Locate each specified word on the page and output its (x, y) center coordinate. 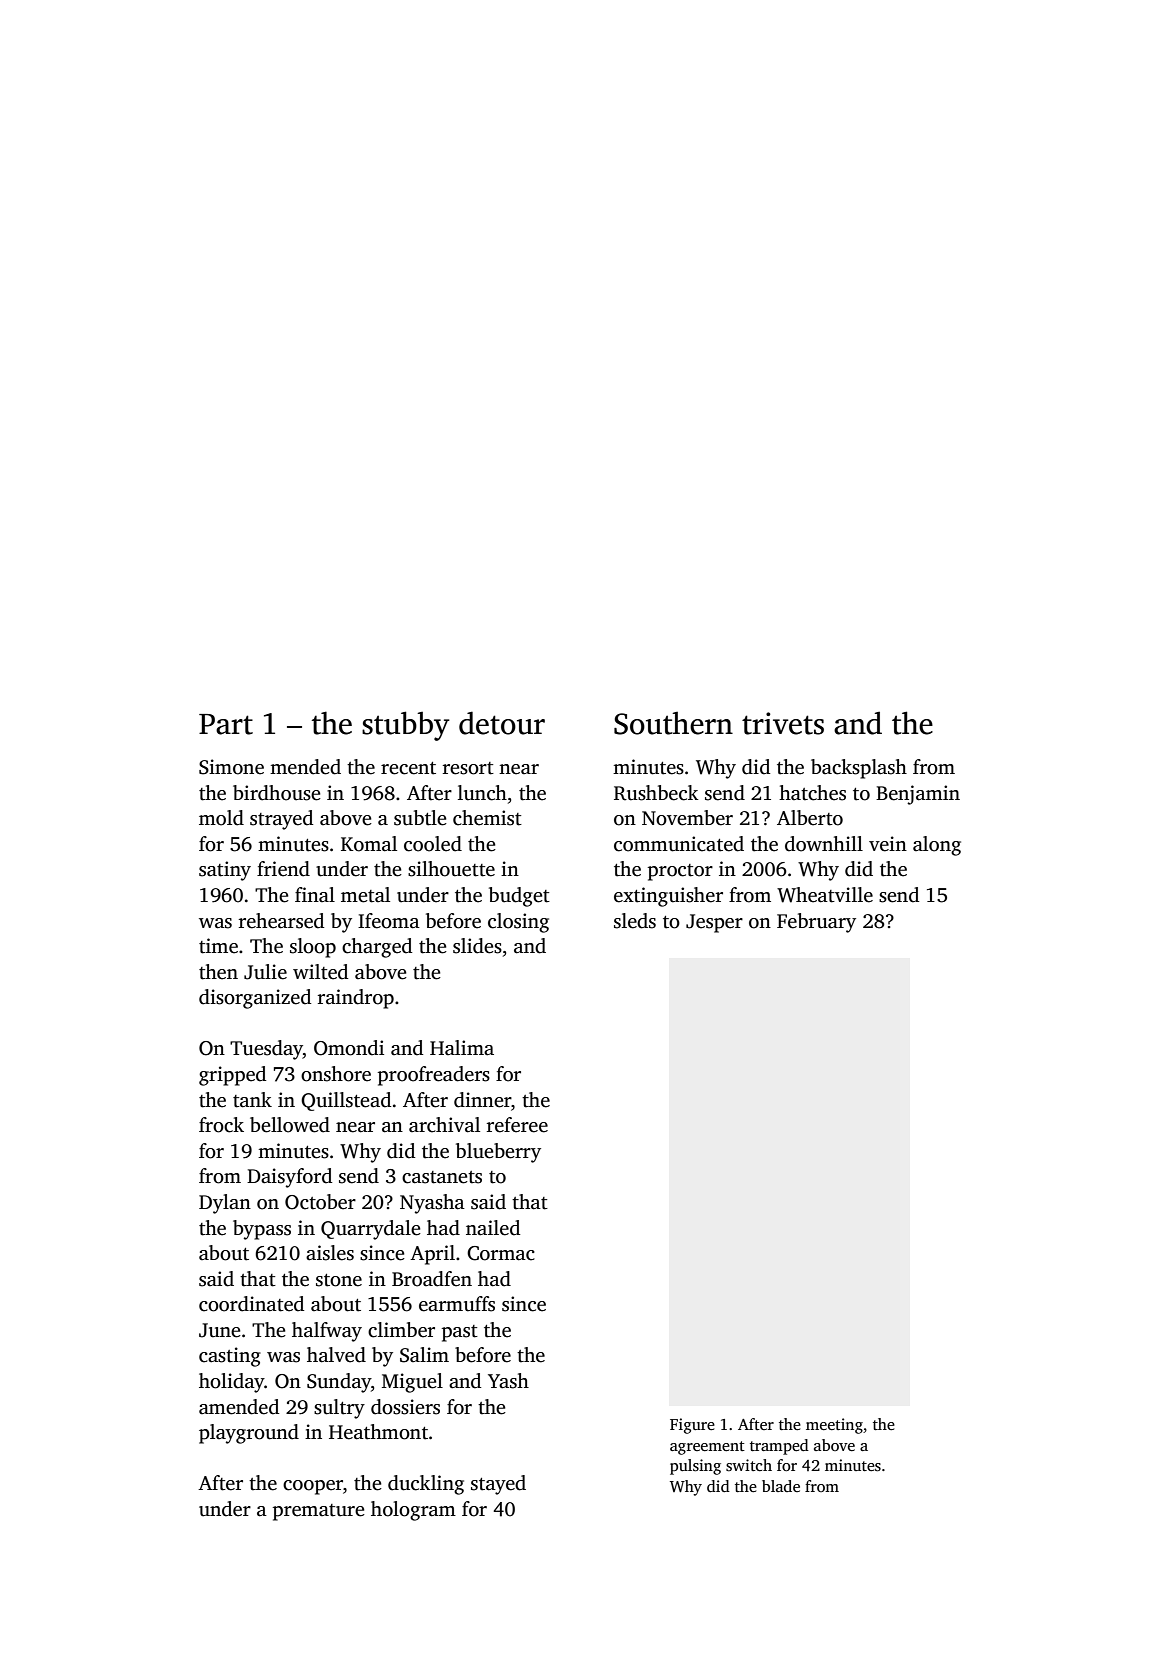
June (220, 1330)
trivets (783, 723)
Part (226, 724)
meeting (834, 1426)
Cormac (501, 1253)
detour (502, 723)
